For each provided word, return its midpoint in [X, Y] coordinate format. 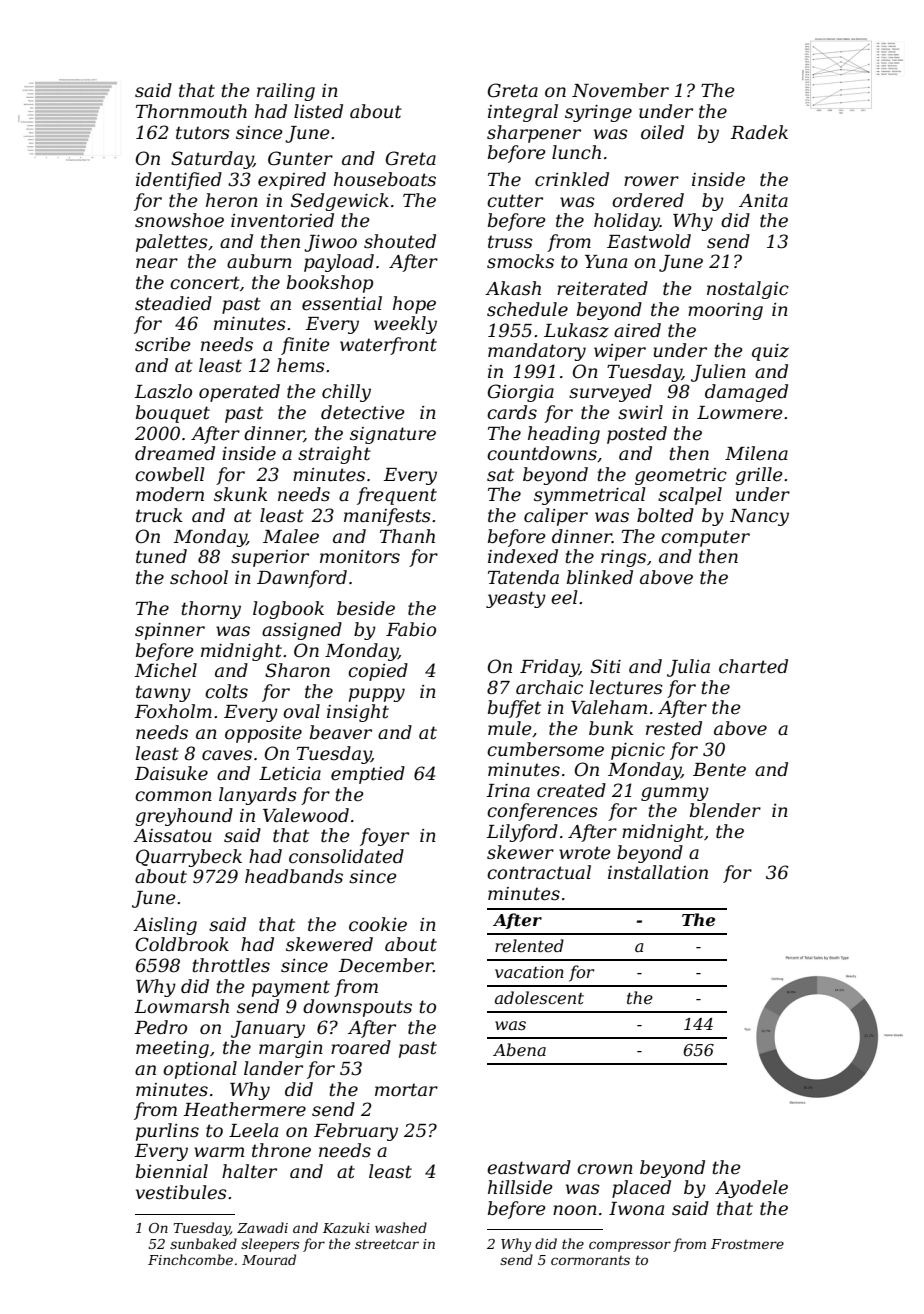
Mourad [269, 1259]
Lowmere [740, 413]
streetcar [387, 1244]
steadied [173, 303]
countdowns [542, 453]
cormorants [590, 1260]
